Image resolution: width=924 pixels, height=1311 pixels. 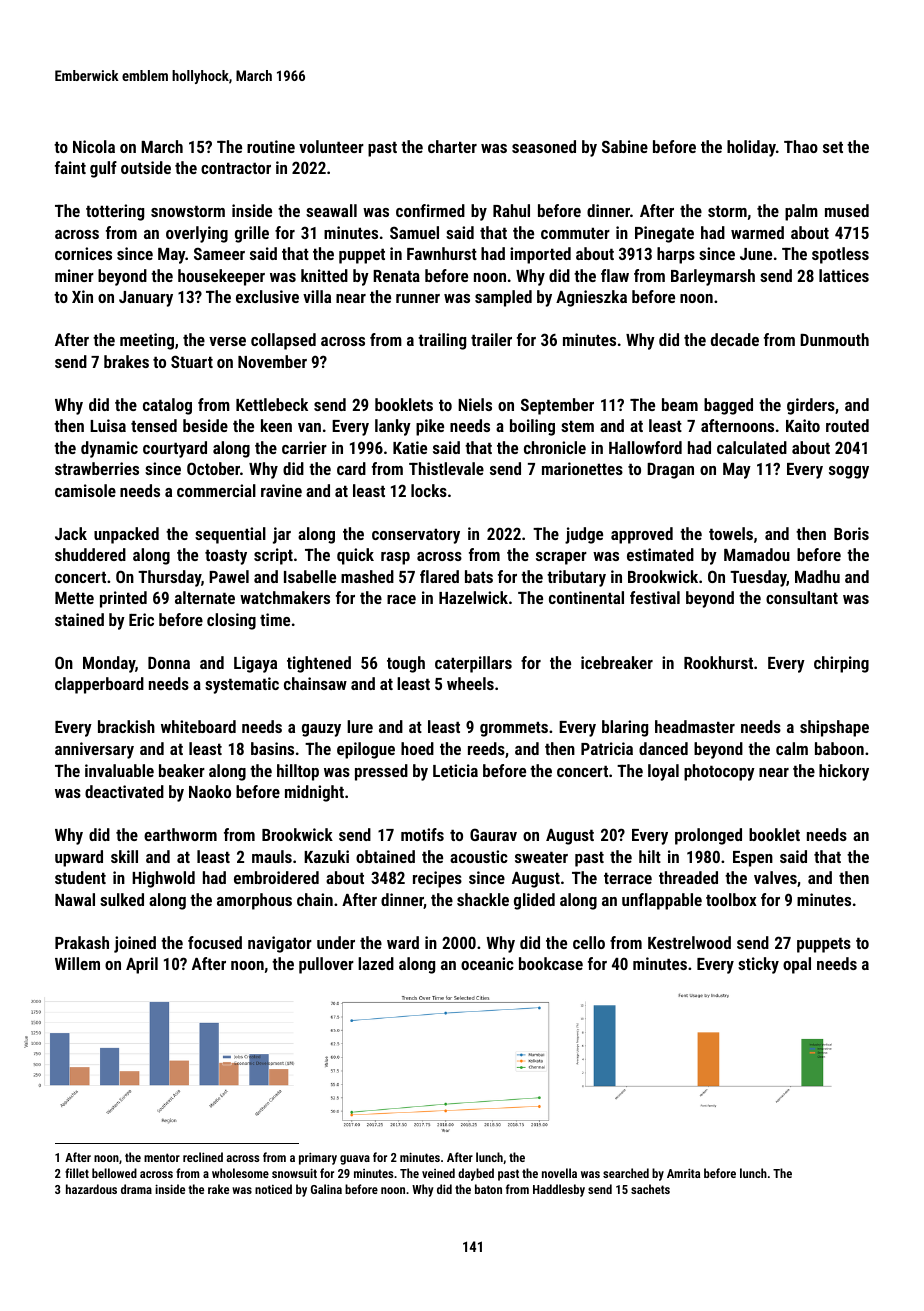 What do you see at coordinates (414, 232) in the screenshot?
I see `Samuel` at bounding box center [414, 232].
